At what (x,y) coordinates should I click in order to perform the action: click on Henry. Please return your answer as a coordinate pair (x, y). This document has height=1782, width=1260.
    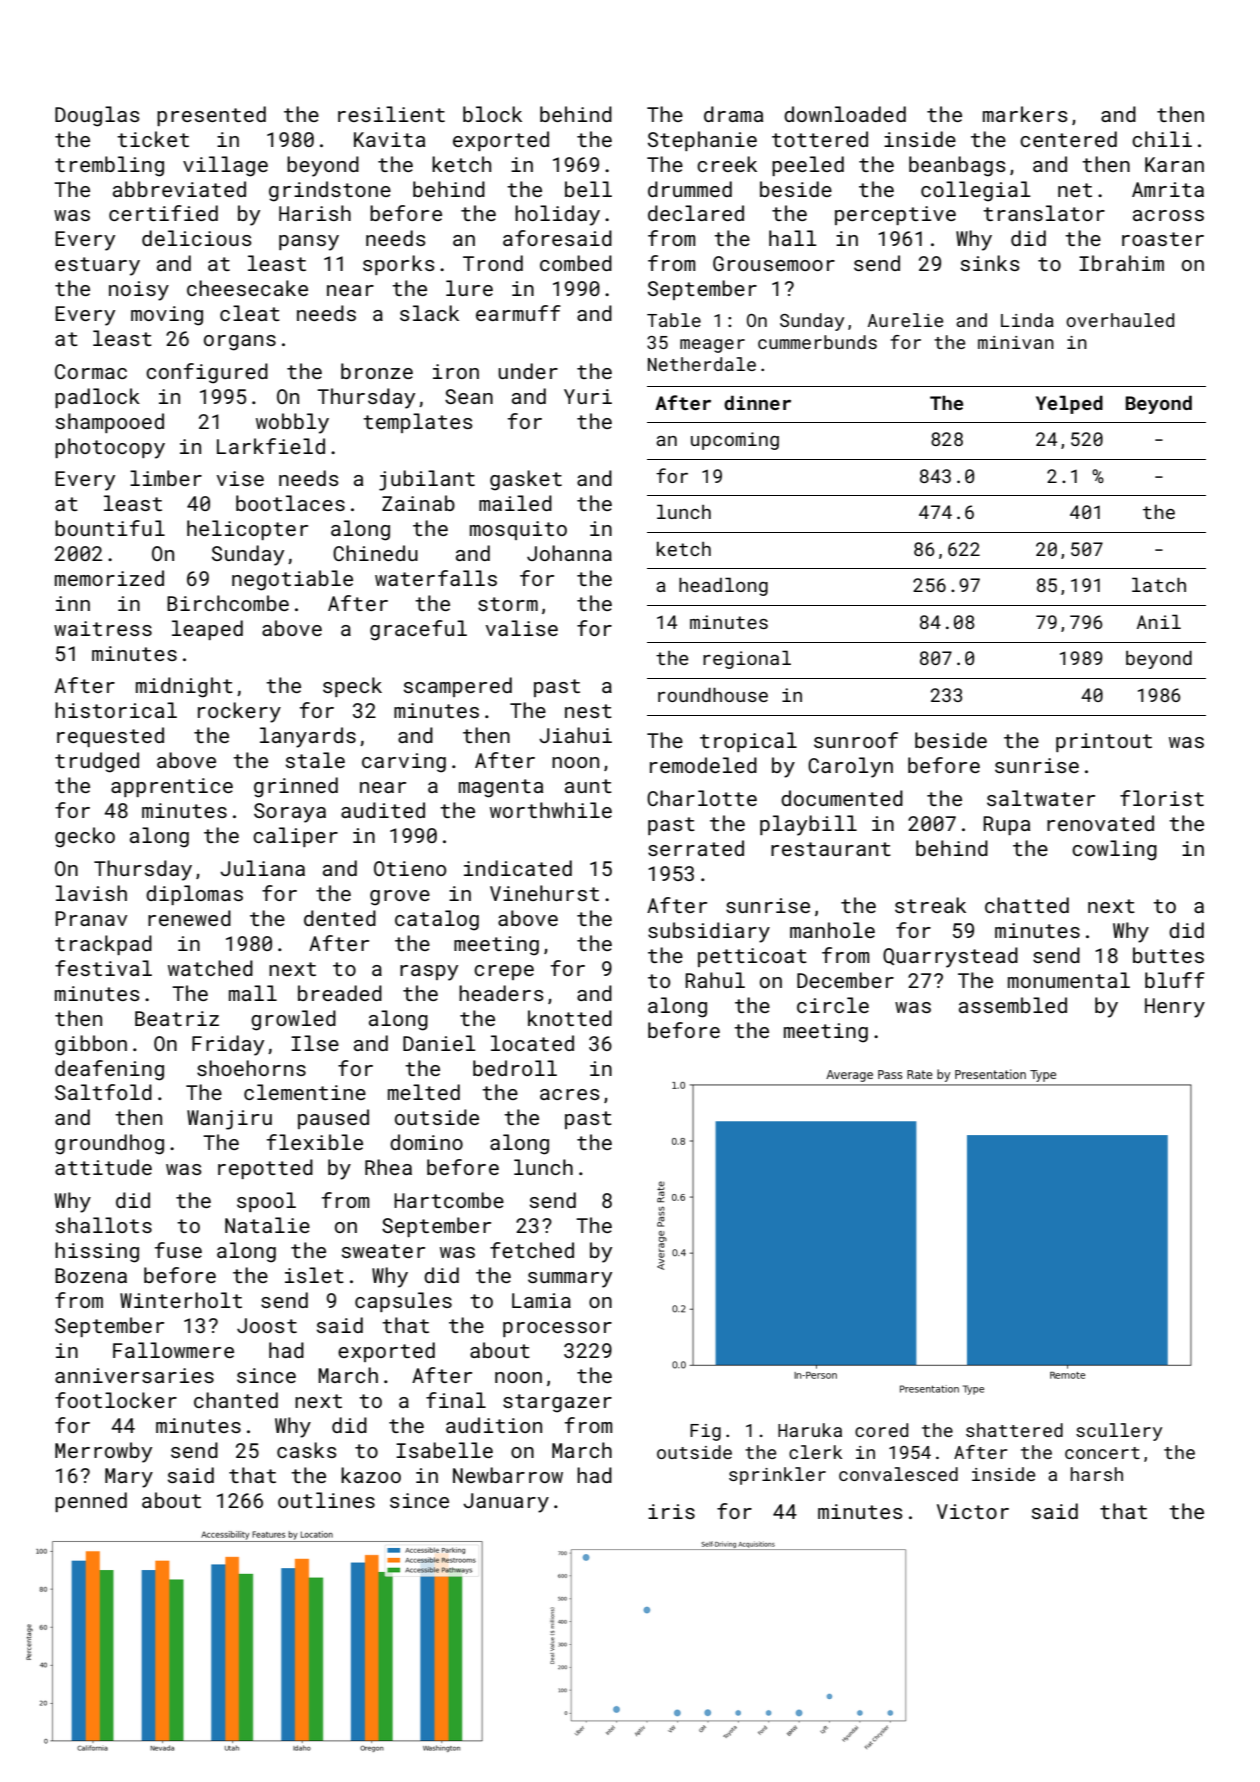
    Looking at the image, I should click on (1175, 1008).
